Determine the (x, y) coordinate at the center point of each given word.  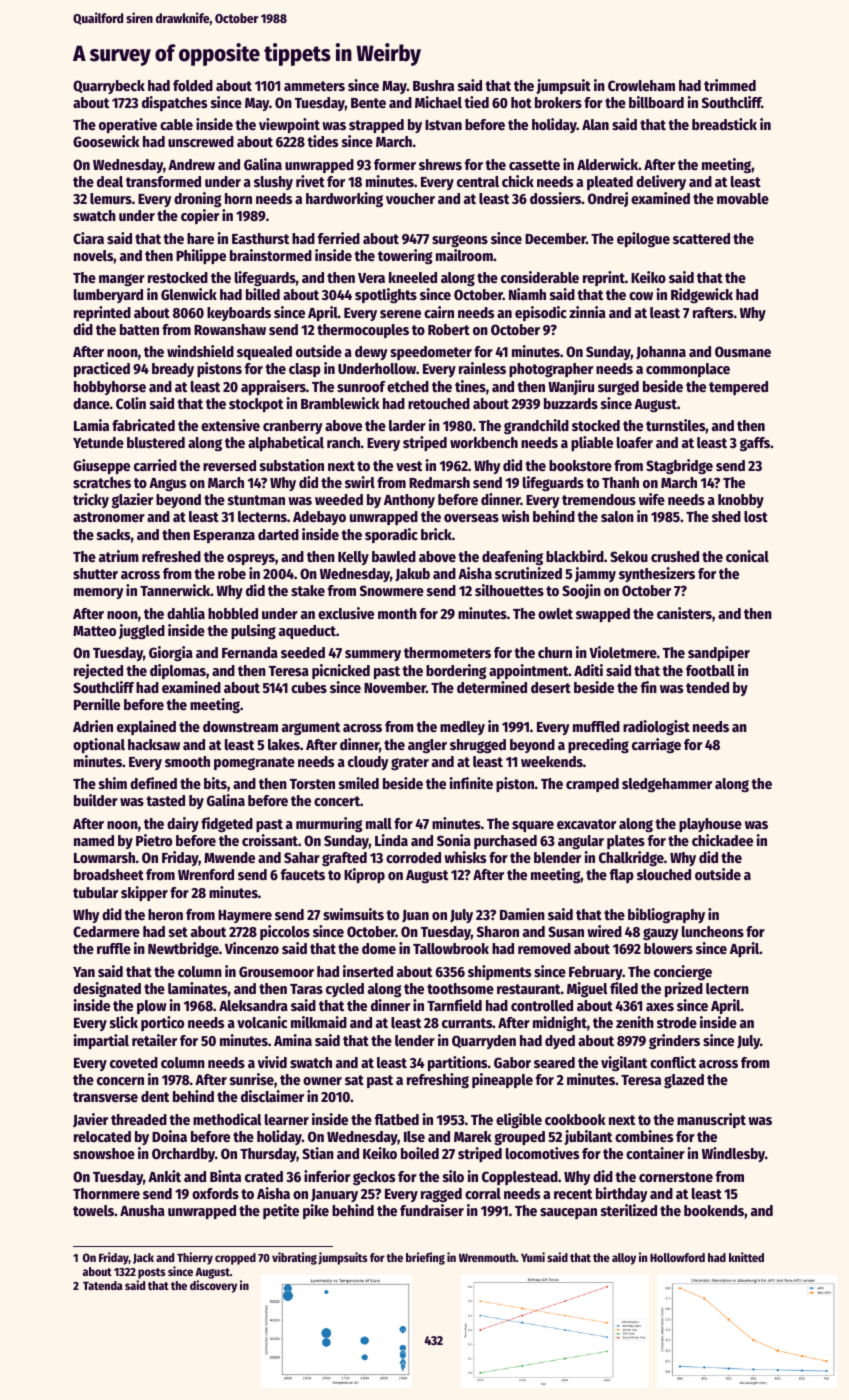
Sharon (498, 931)
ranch (343, 442)
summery (373, 655)
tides (322, 141)
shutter (95, 573)
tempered (738, 388)
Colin (131, 403)
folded (193, 85)
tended (707, 687)
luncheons (713, 931)
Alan (595, 124)
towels (93, 1210)
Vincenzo (252, 948)
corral (483, 1193)
